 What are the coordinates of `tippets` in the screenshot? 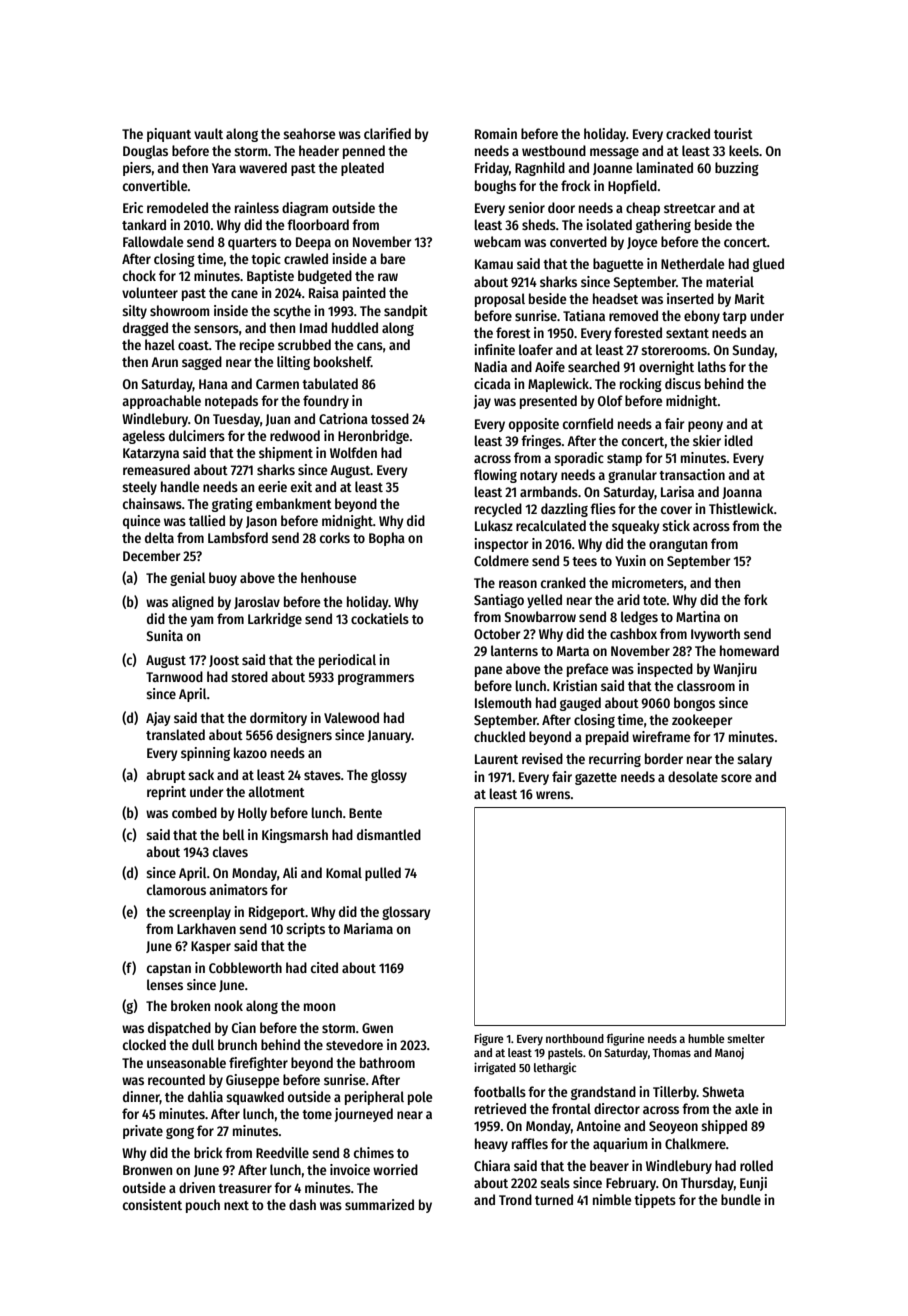 It's located at (655, 1201).
